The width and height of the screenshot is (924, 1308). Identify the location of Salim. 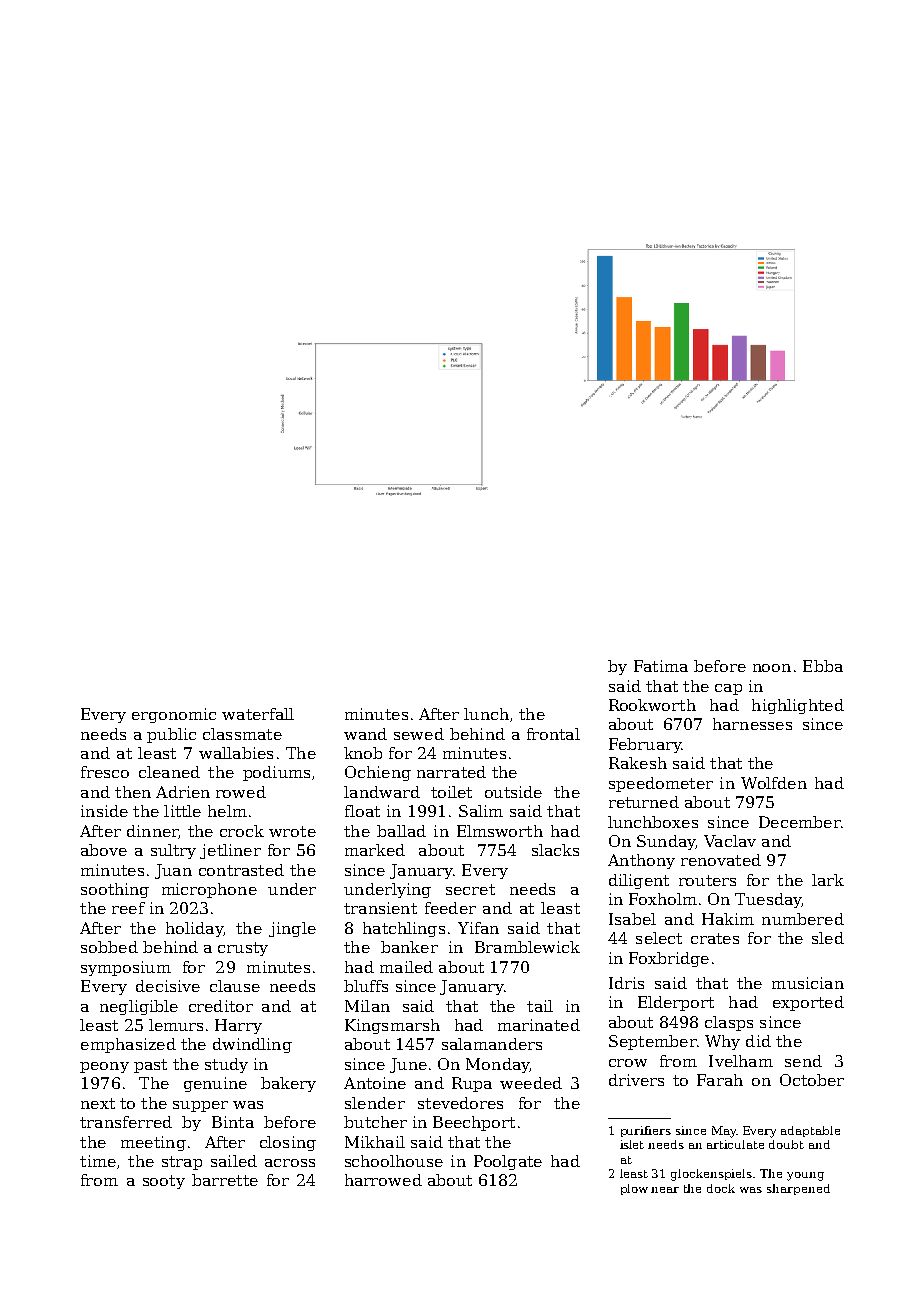
(481, 811).
